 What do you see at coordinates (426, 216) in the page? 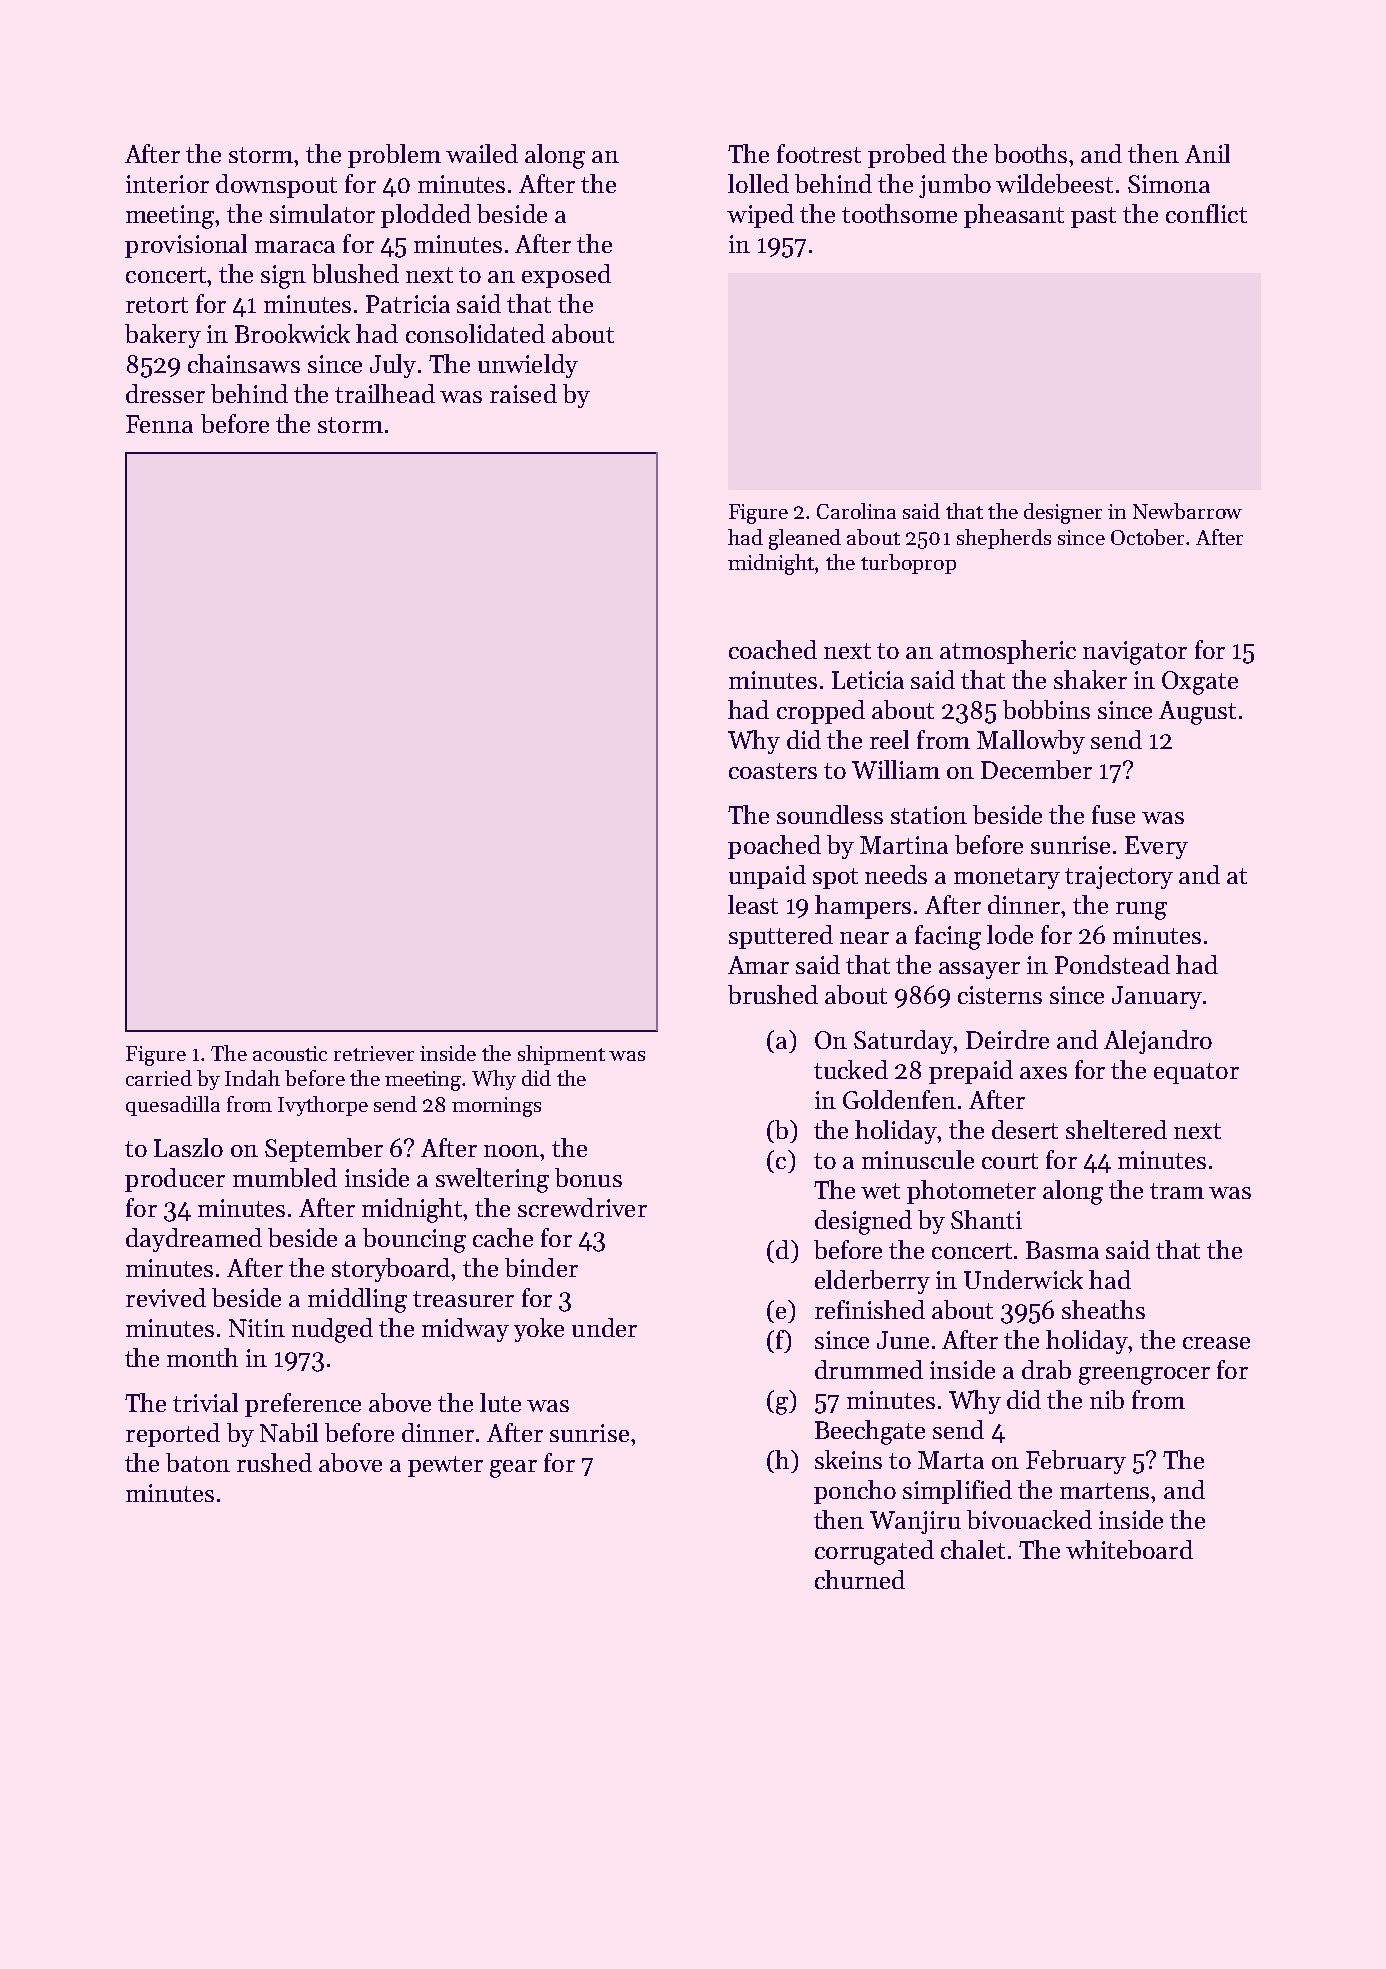
I see `plodded` at bounding box center [426, 216].
